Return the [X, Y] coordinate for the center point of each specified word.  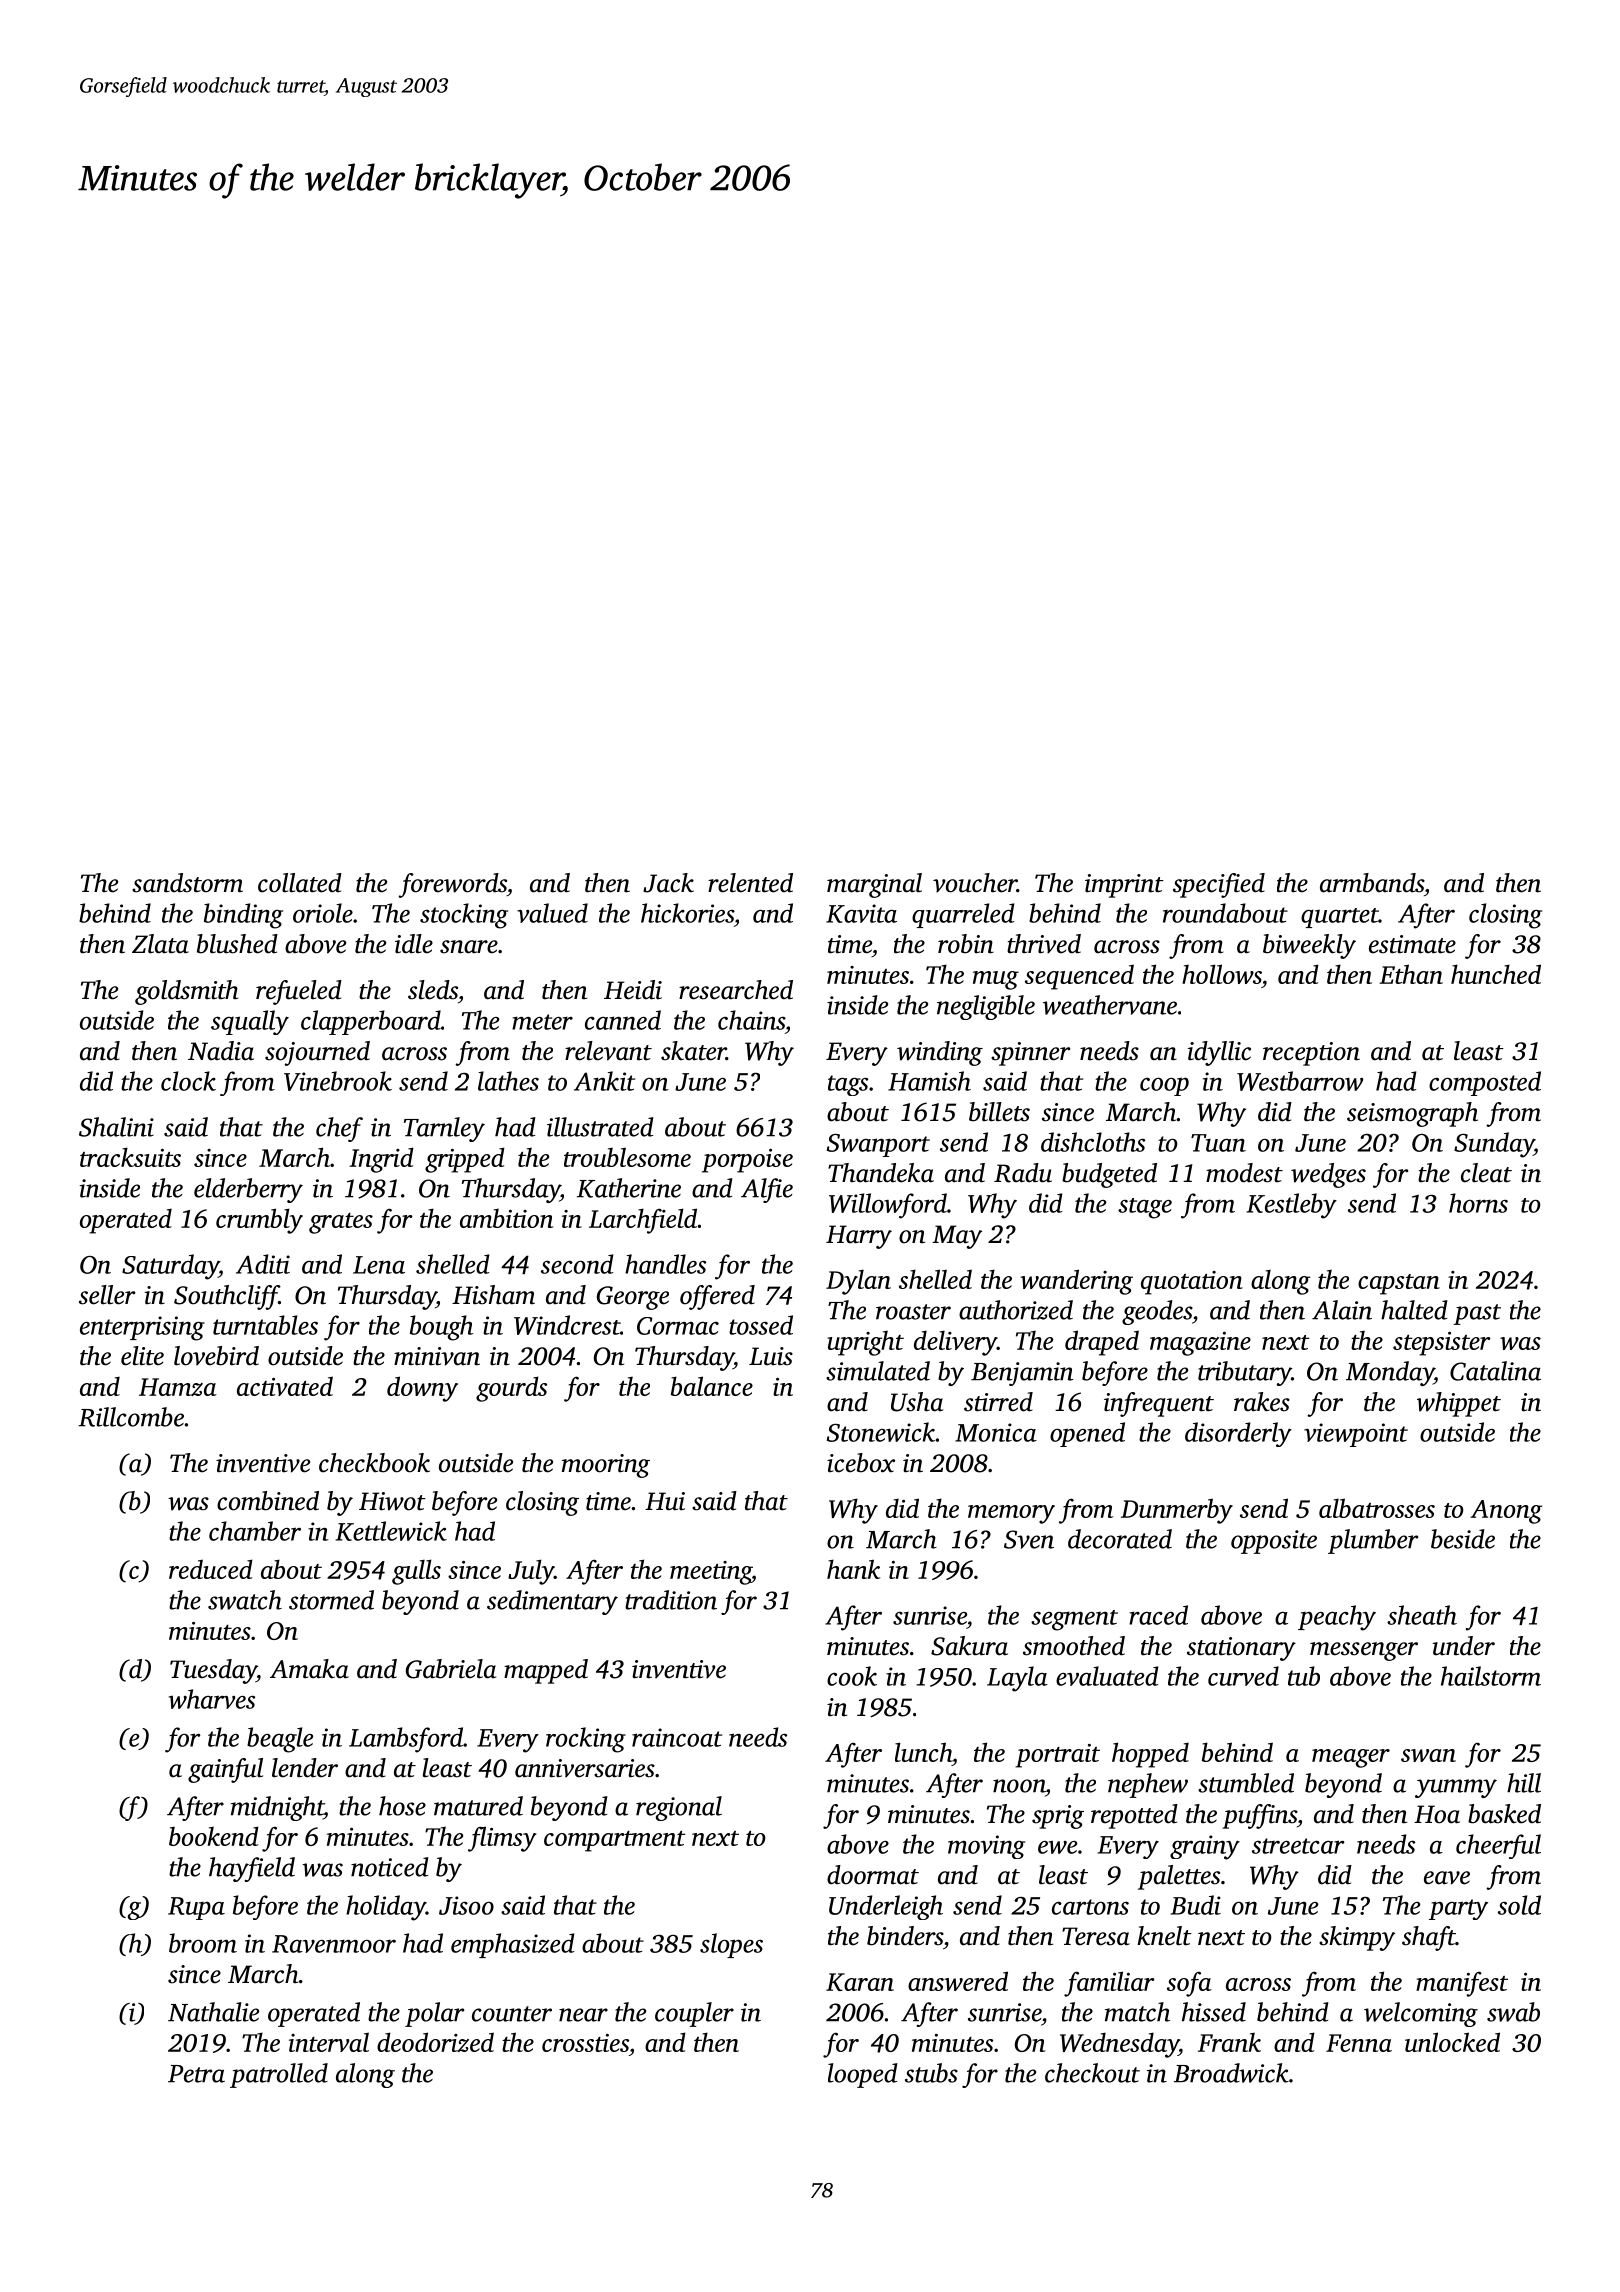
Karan [860, 1982]
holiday [386, 1908]
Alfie [767, 1190]
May [957, 1237]
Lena [379, 1265]
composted [1485, 1083]
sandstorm [187, 883]
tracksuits [130, 1157]
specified [1219, 885]
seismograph [1412, 1114]
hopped [1150, 1755]
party [1458, 1909]
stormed [331, 1600]
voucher [975, 883]
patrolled [279, 2075]
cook [852, 1676]
